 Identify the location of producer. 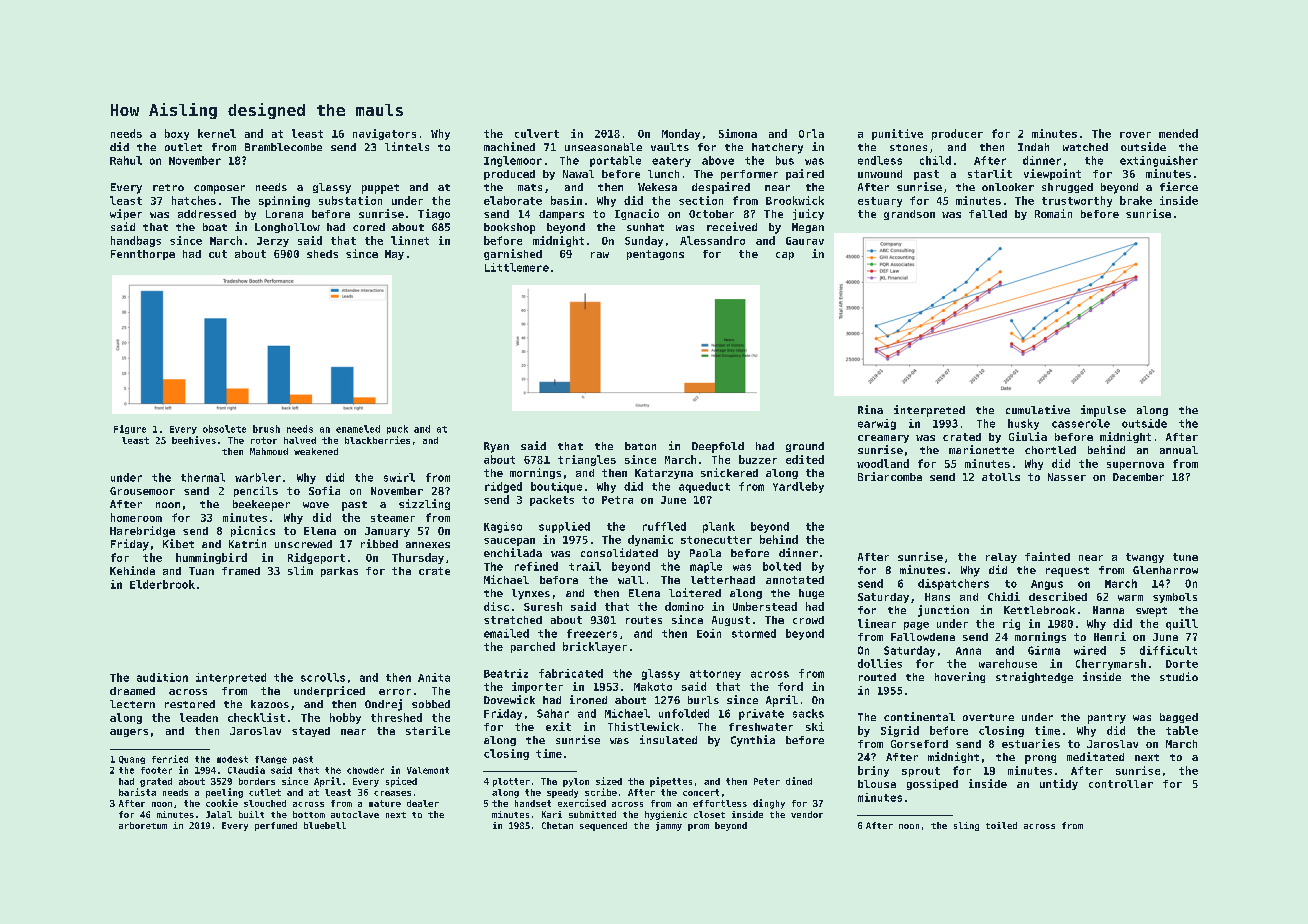
(957, 134).
